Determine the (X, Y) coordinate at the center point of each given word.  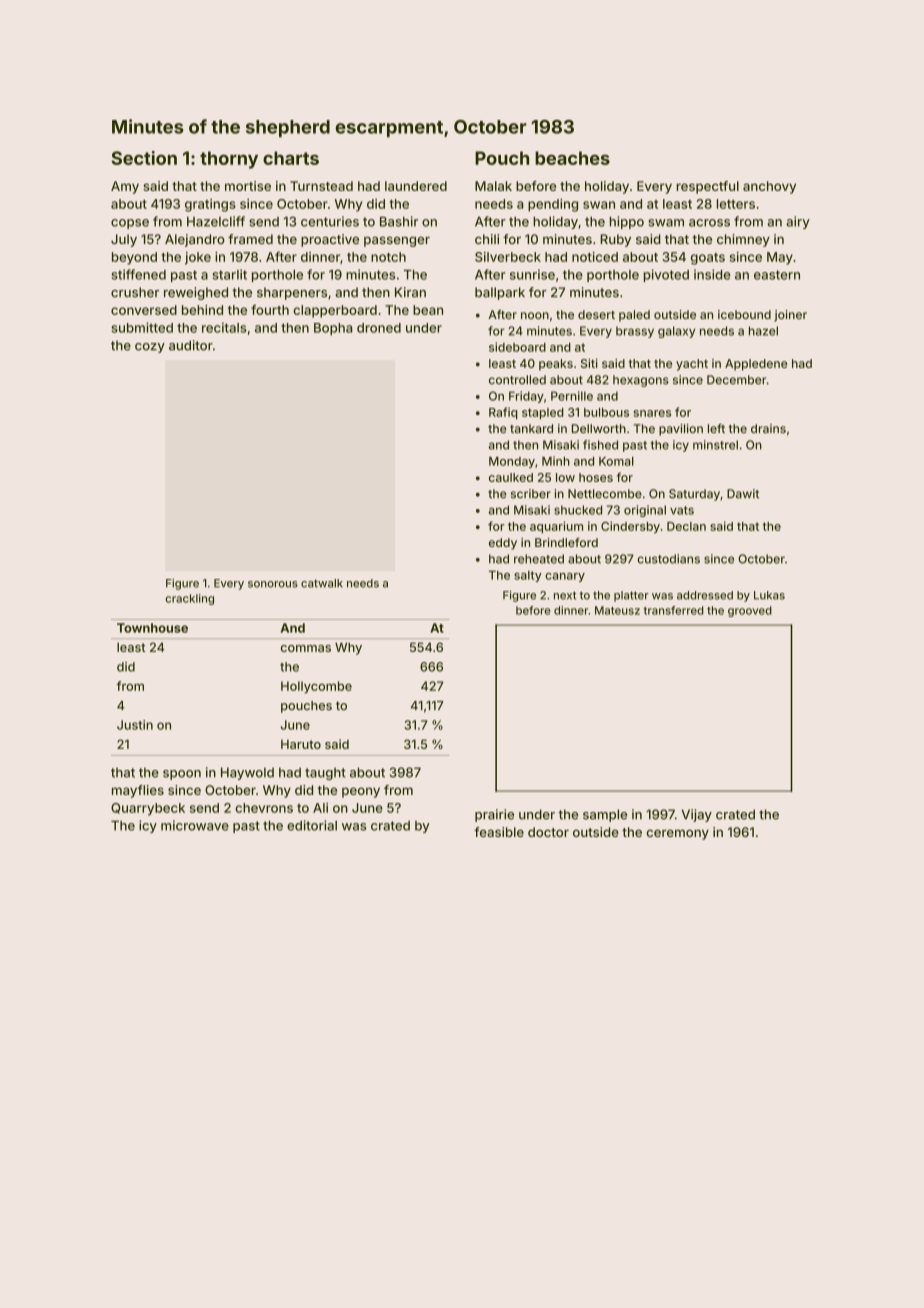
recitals (224, 327)
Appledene (756, 365)
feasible (499, 832)
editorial (312, 825)
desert (596, 314)
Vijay (697, 815)
